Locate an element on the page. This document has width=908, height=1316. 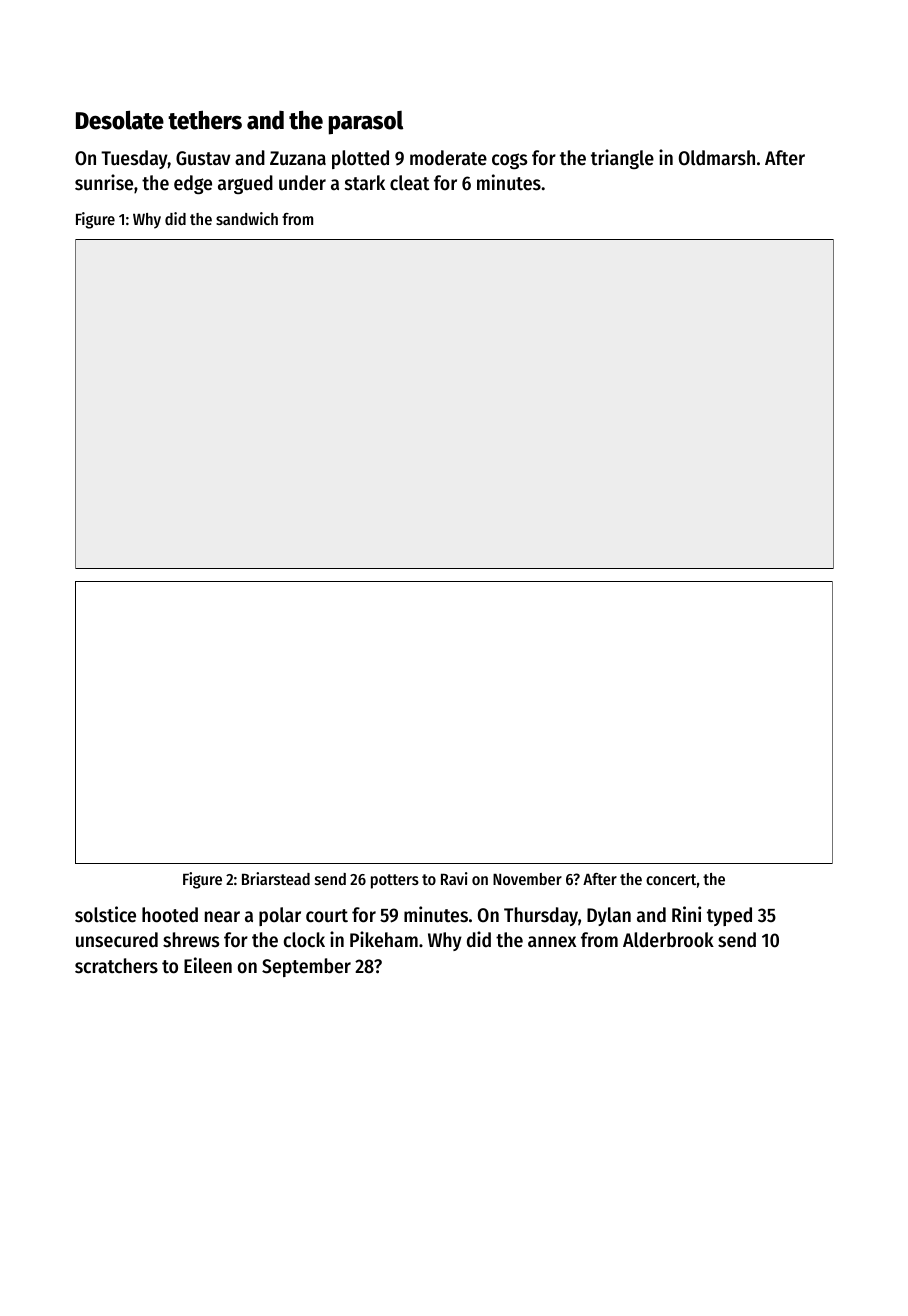
solstice is located at coordinates (105, 914).
